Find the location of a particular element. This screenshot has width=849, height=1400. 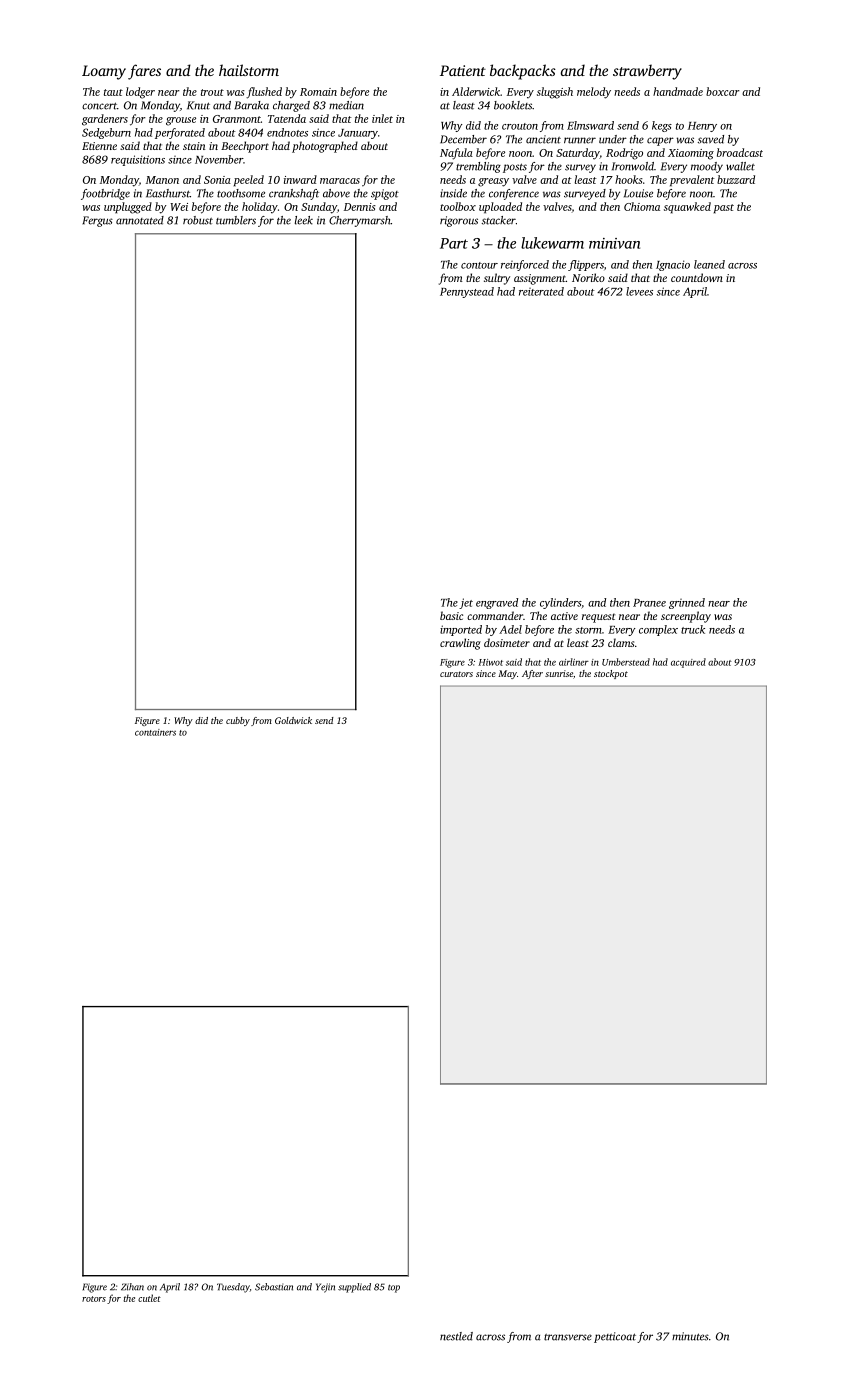

levees is located at coordinates (639, 291).
